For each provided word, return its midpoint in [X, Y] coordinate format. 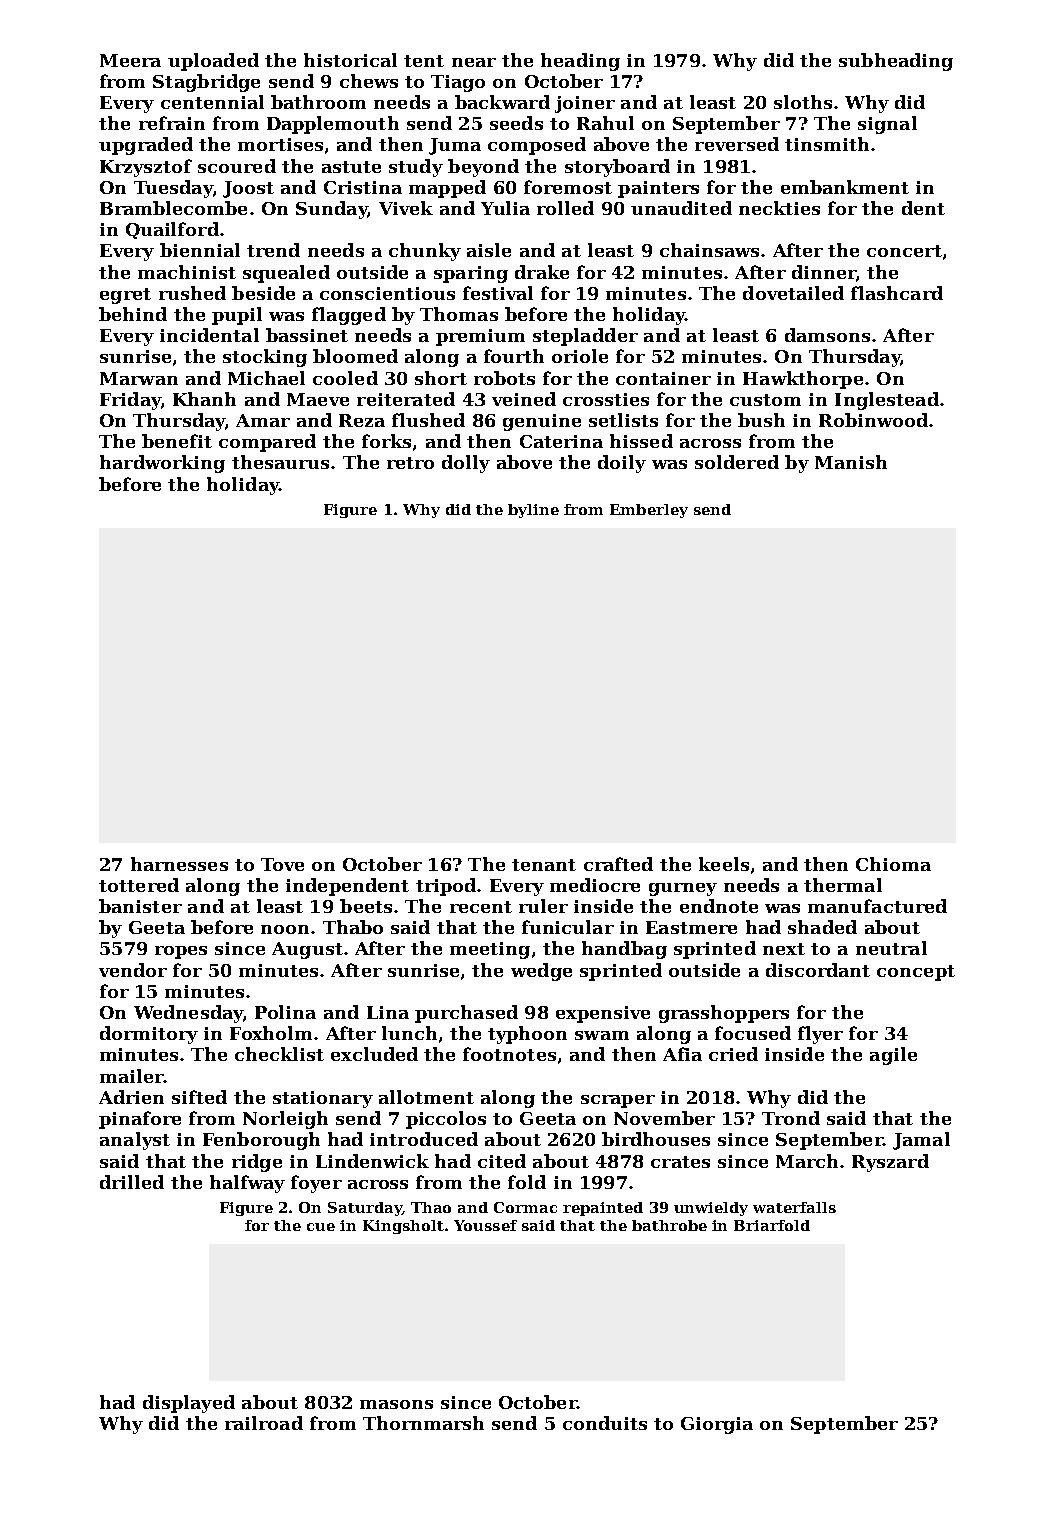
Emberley [649, 511]
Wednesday [188, 1014]
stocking [265, 358]
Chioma [893, 864]
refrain [172, 123]
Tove [282, 864]
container [663, 378]
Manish [851, 462]
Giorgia [717, 1425]
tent [424, 61]
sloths [803, 102]
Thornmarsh [423, 1423]
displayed [189, 1404]
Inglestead [887, 401]
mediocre [595, 885]
